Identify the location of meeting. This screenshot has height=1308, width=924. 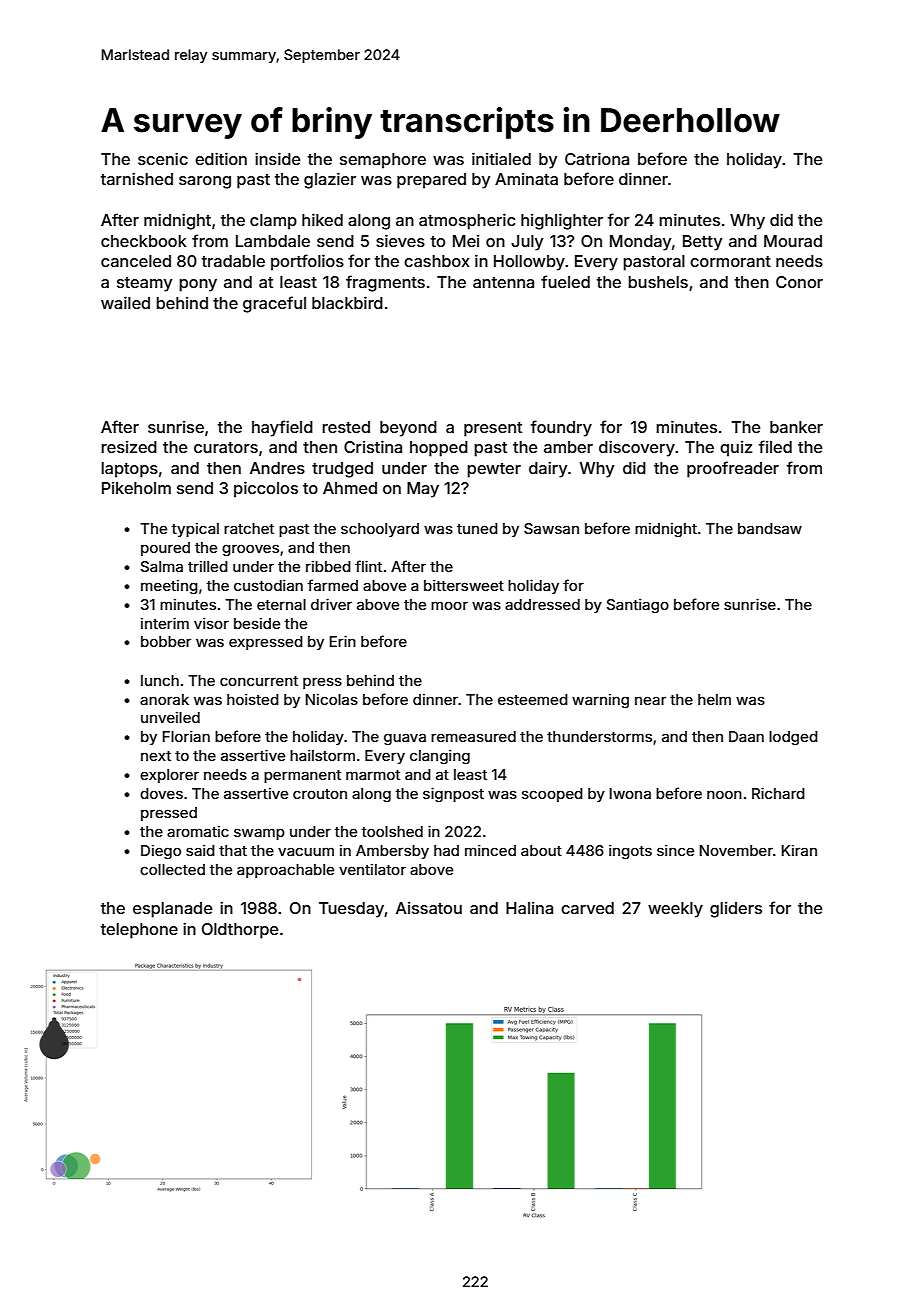
(169, 587).
